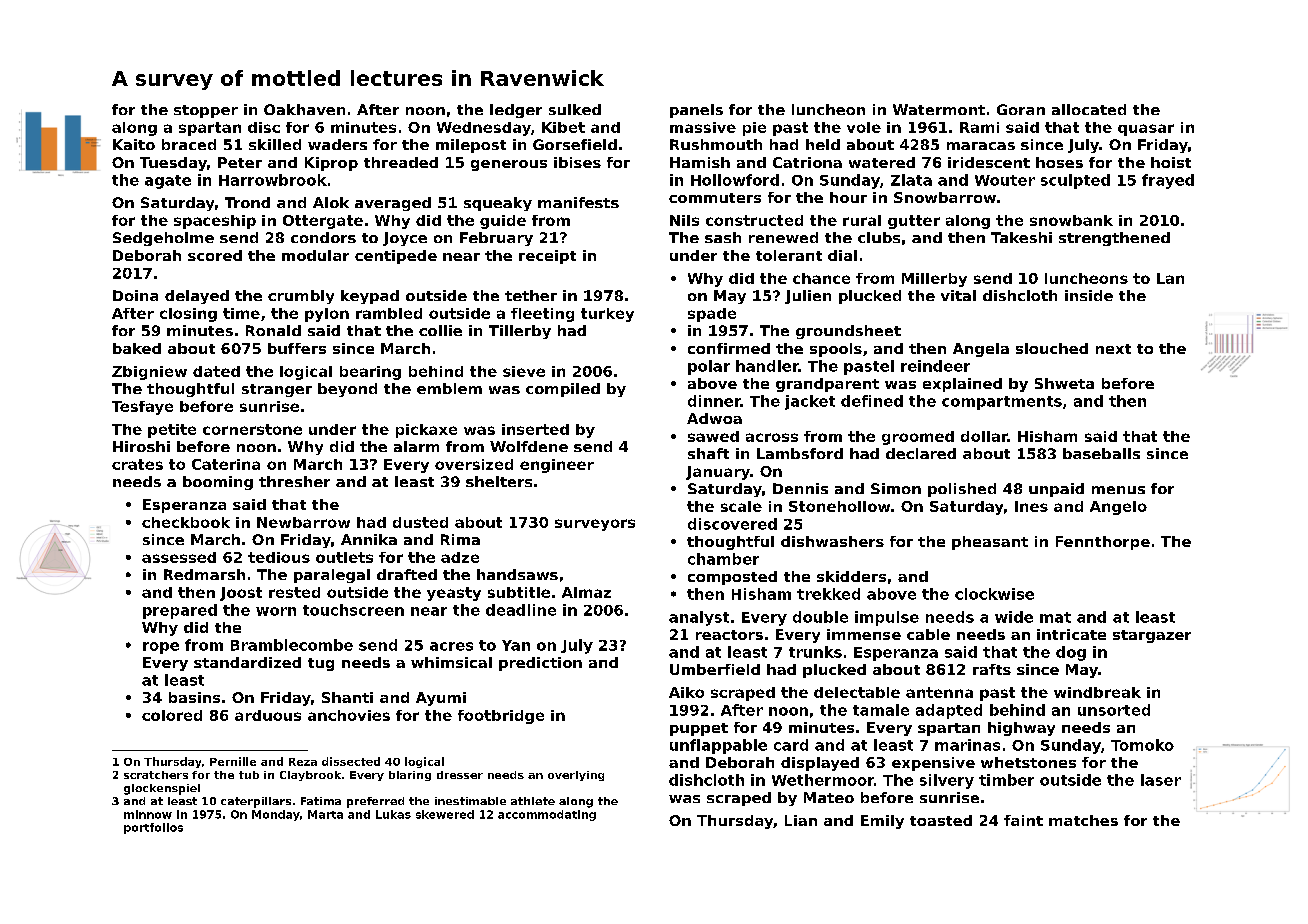  Describe the element at coordinates (347, 390) in the screenshot. I see `beyond` at that location.
